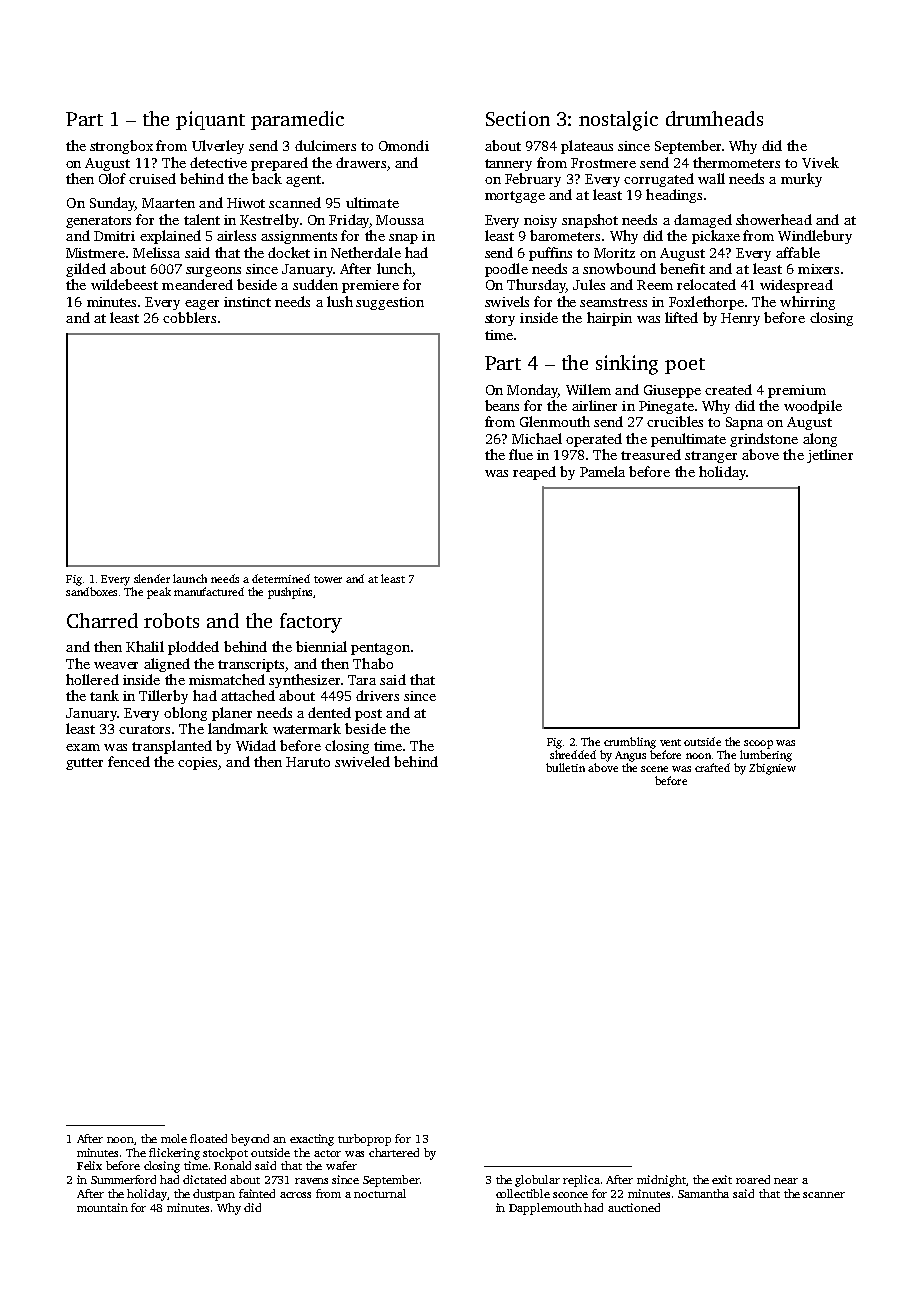 The height and width of the screenshot is (1314, 924). Describe the element at coordinates (91, 591) in the screenshot. I see `sandboxes` at that location.
